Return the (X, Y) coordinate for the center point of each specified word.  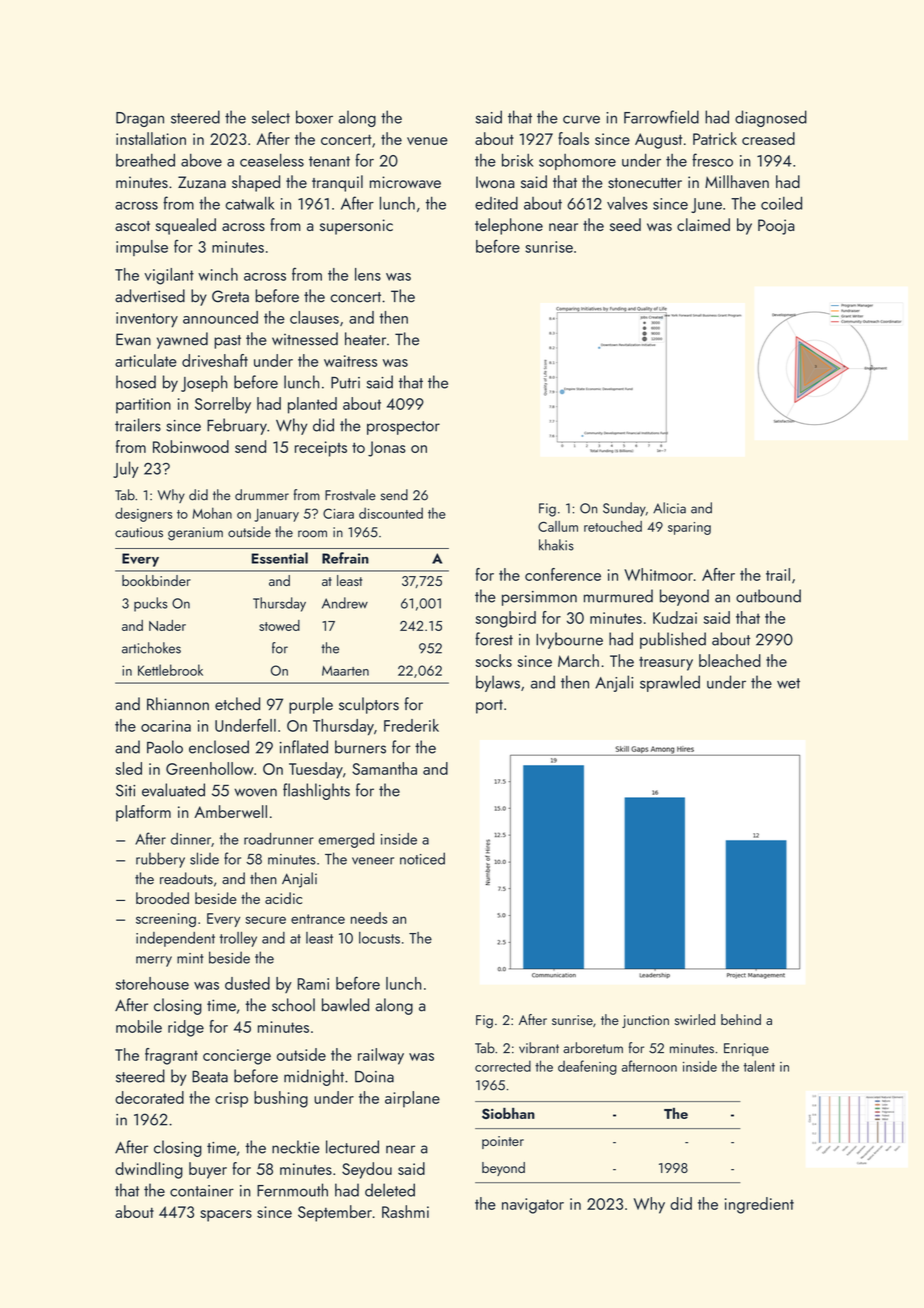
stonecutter (645, 183)
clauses (314, 317)
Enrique (746, 1049)
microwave (405, 182)
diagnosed (771, 118)
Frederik (411, 725)
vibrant (539, 1048)
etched (237, 704)
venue (427, 141)
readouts (186, 878)
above (201, 160)
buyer (208, 1170)
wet (788, 683)
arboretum (593, 1048)
